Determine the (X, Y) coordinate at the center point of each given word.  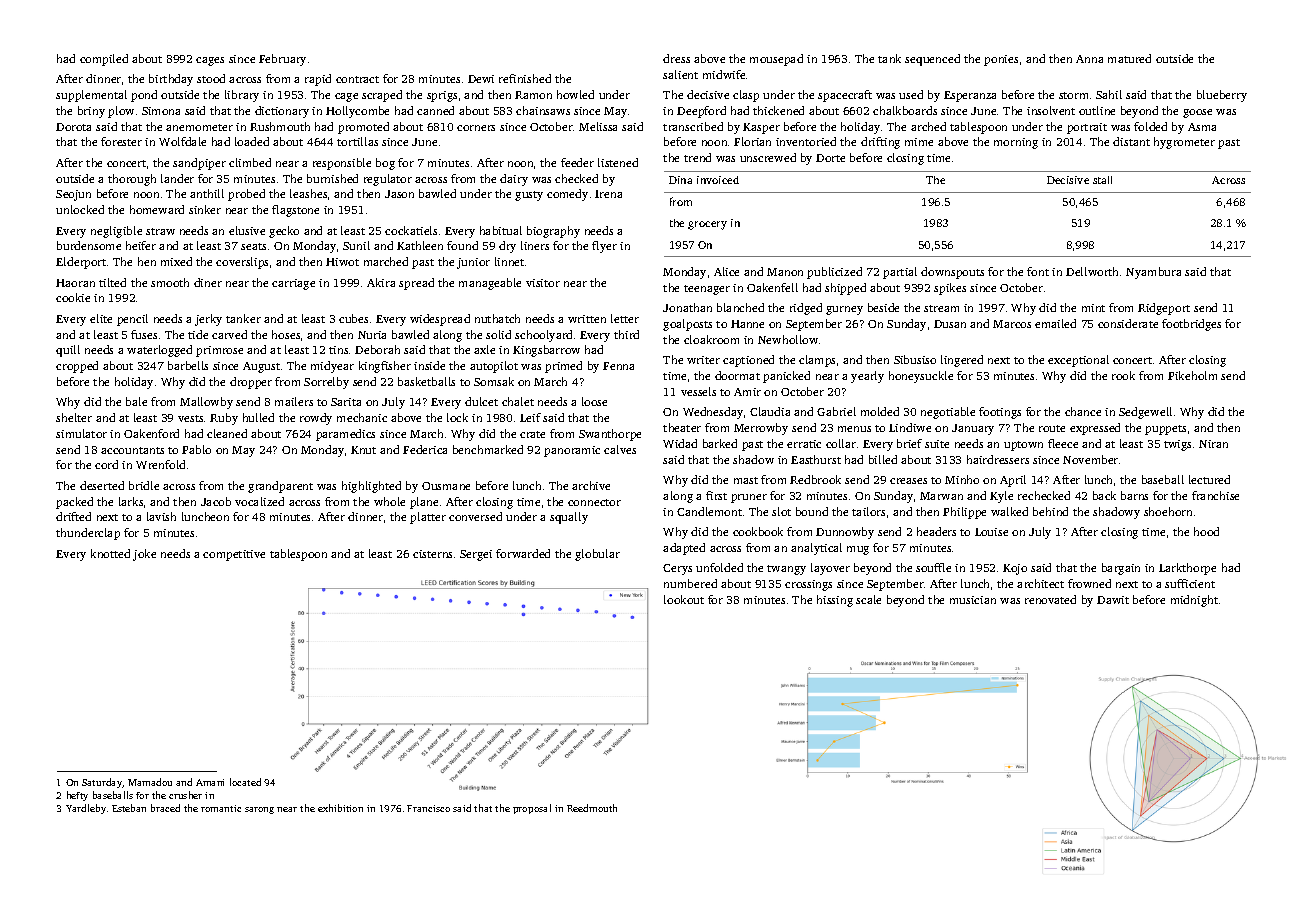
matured (1129, 58)
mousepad (776, 60)
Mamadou (150, 782)
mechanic (362, 417)
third (626, 334)
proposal (532, 809)
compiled (104, 60)
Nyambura (1153, 273)
